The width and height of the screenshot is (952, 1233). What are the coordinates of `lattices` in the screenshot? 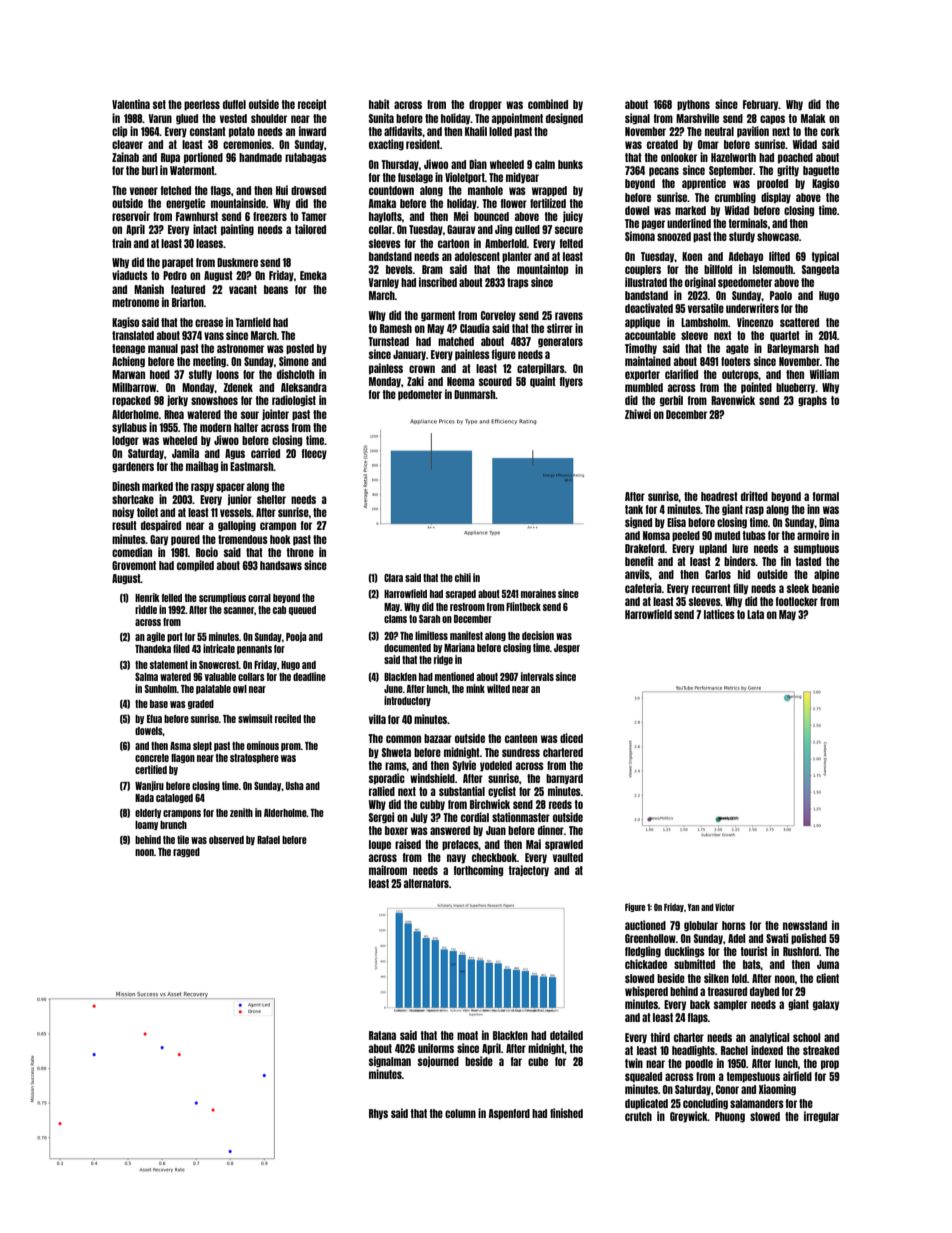 It's located at (719, 614).
